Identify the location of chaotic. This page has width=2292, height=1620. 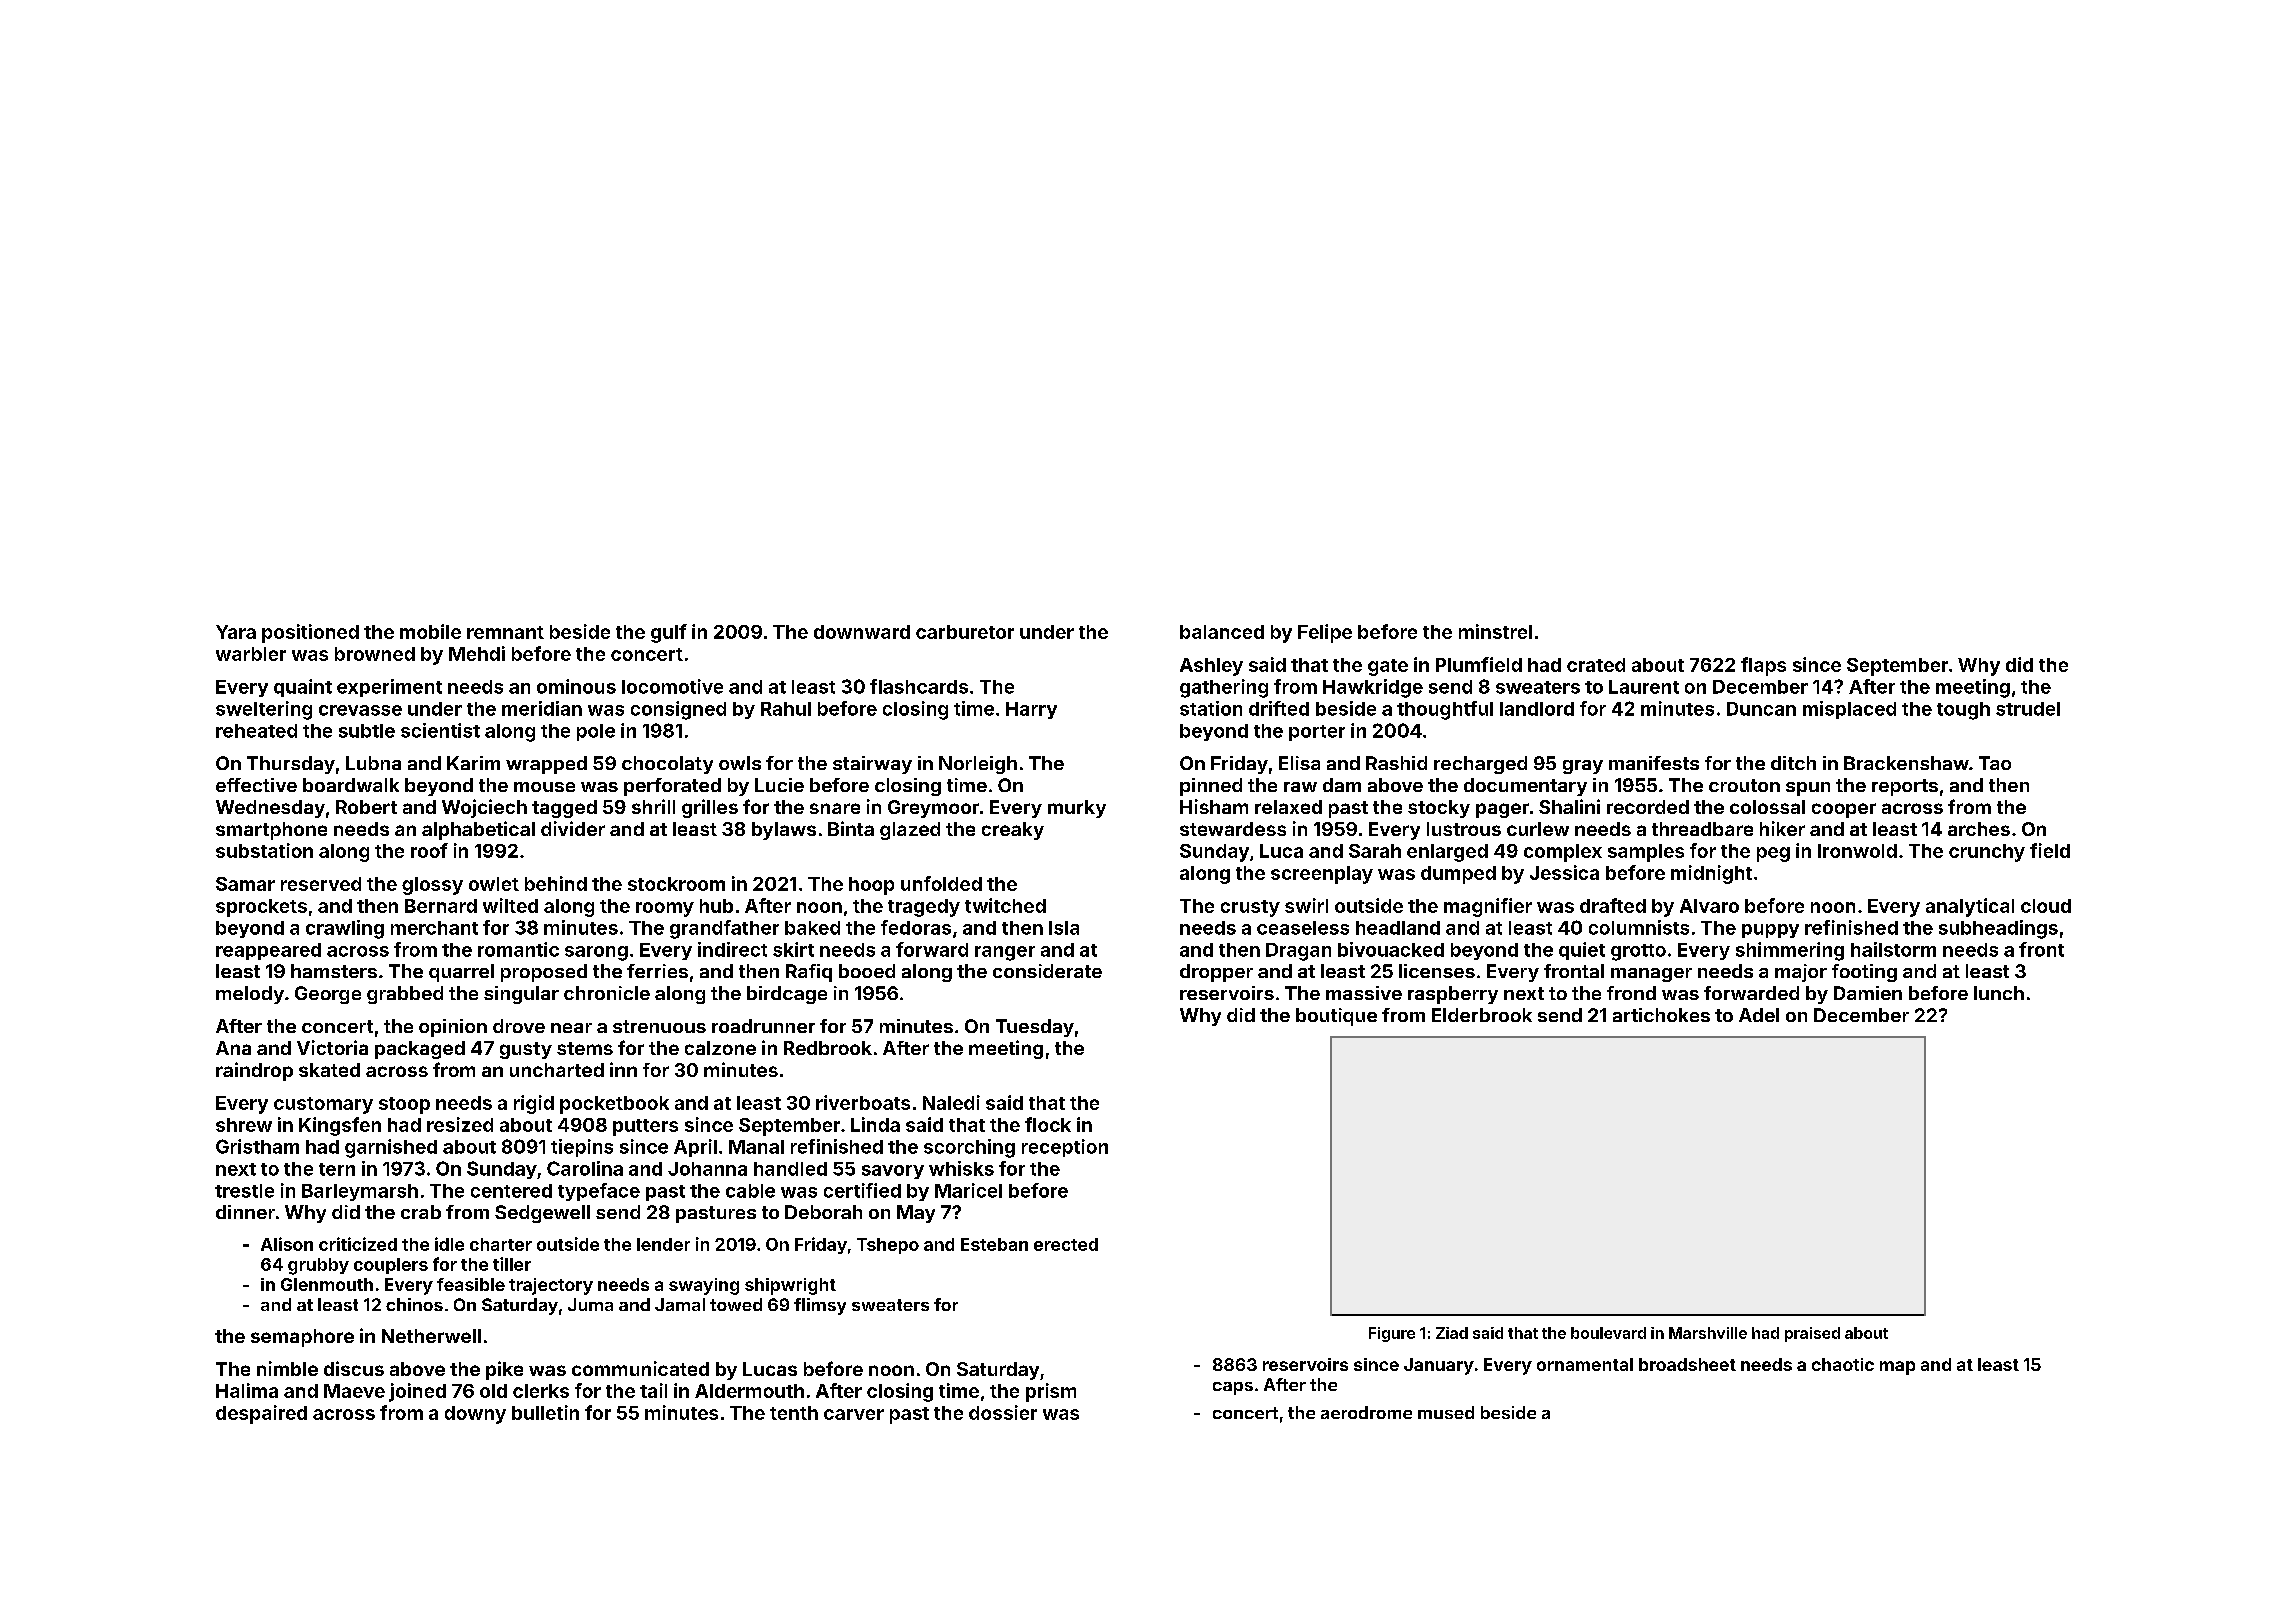
(1843, 1364).
